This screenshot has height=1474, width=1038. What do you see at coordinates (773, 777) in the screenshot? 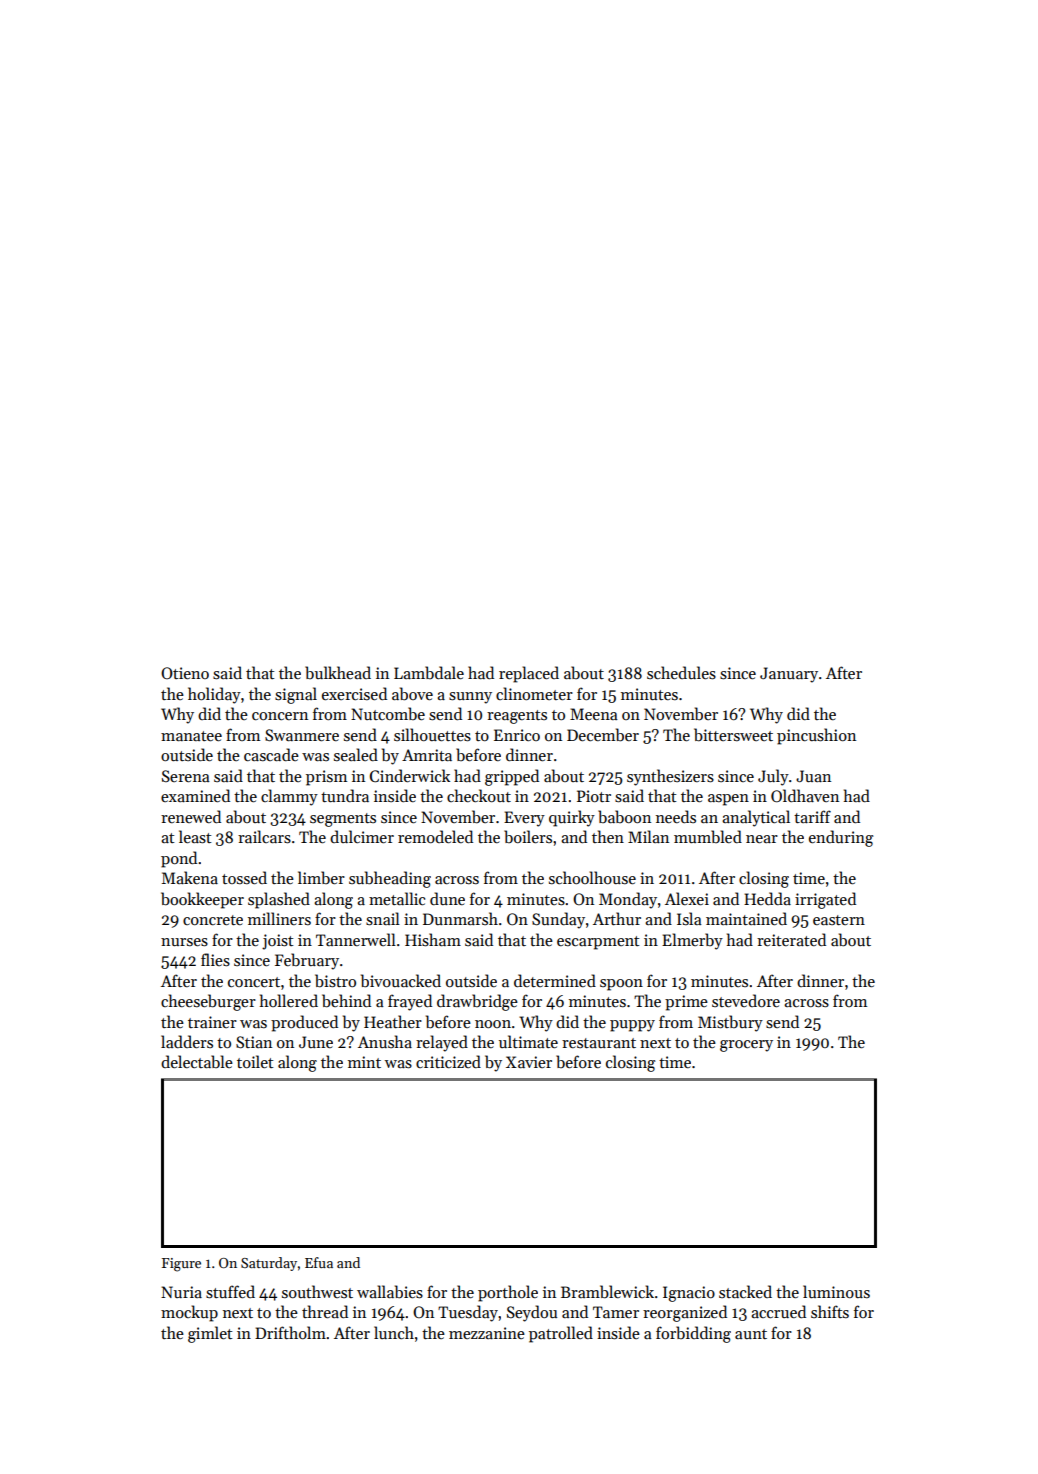
I see `July` at bounding box center [773, 777].
